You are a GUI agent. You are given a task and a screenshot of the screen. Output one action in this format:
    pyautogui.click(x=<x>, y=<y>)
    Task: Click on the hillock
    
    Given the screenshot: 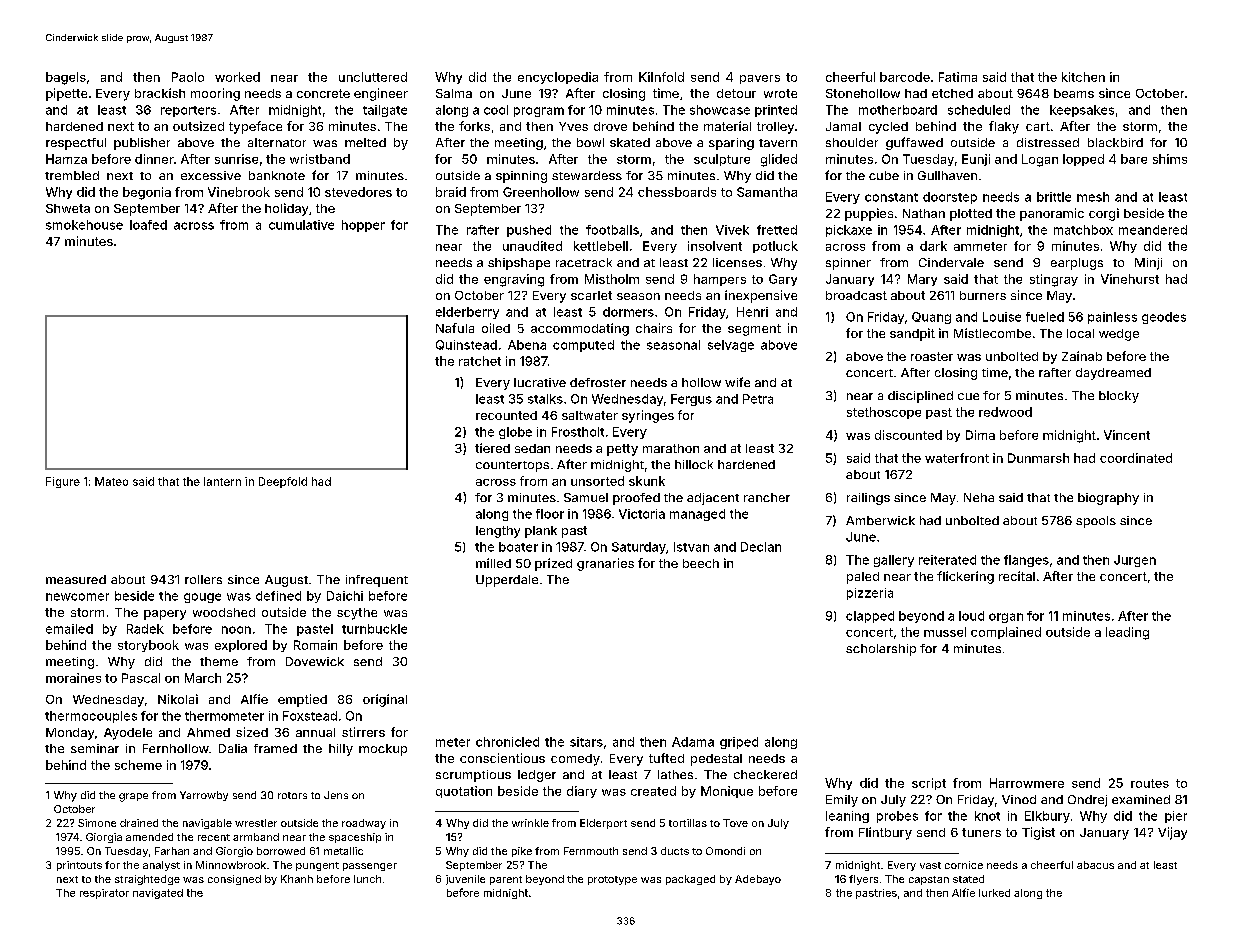 What is the action you would take?
    pyautogui.click(x=694, y=464)
